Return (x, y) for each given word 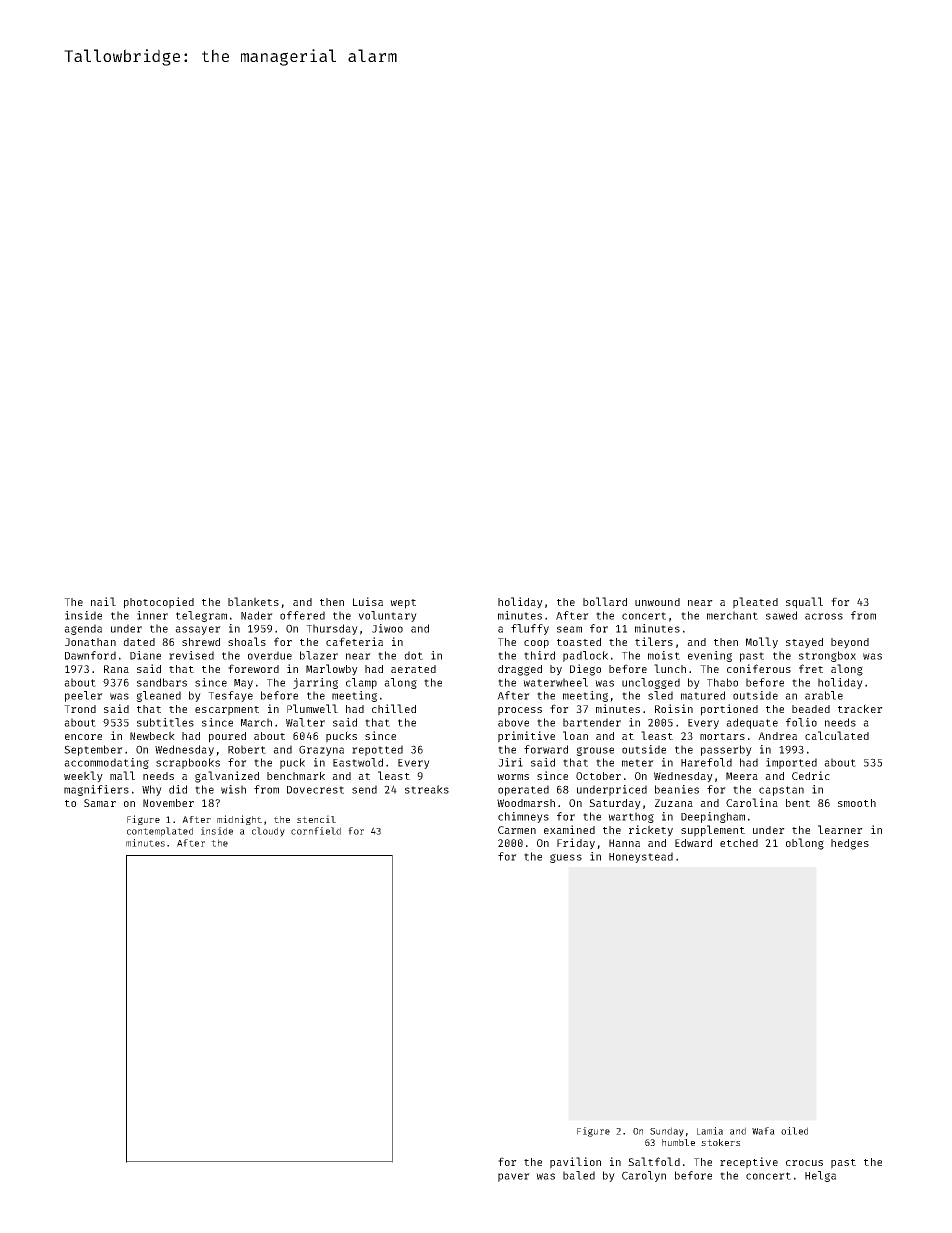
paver (514, 1177)
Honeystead (641, 857)
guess (566, 858)
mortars (722, 736)
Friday (576, 844)
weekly (83, 777)
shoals (247, 641)
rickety (651, 831)
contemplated (160, 832)
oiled (794, 1131)
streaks (427, 789)
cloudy (268, 832)
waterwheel (555, 682)
